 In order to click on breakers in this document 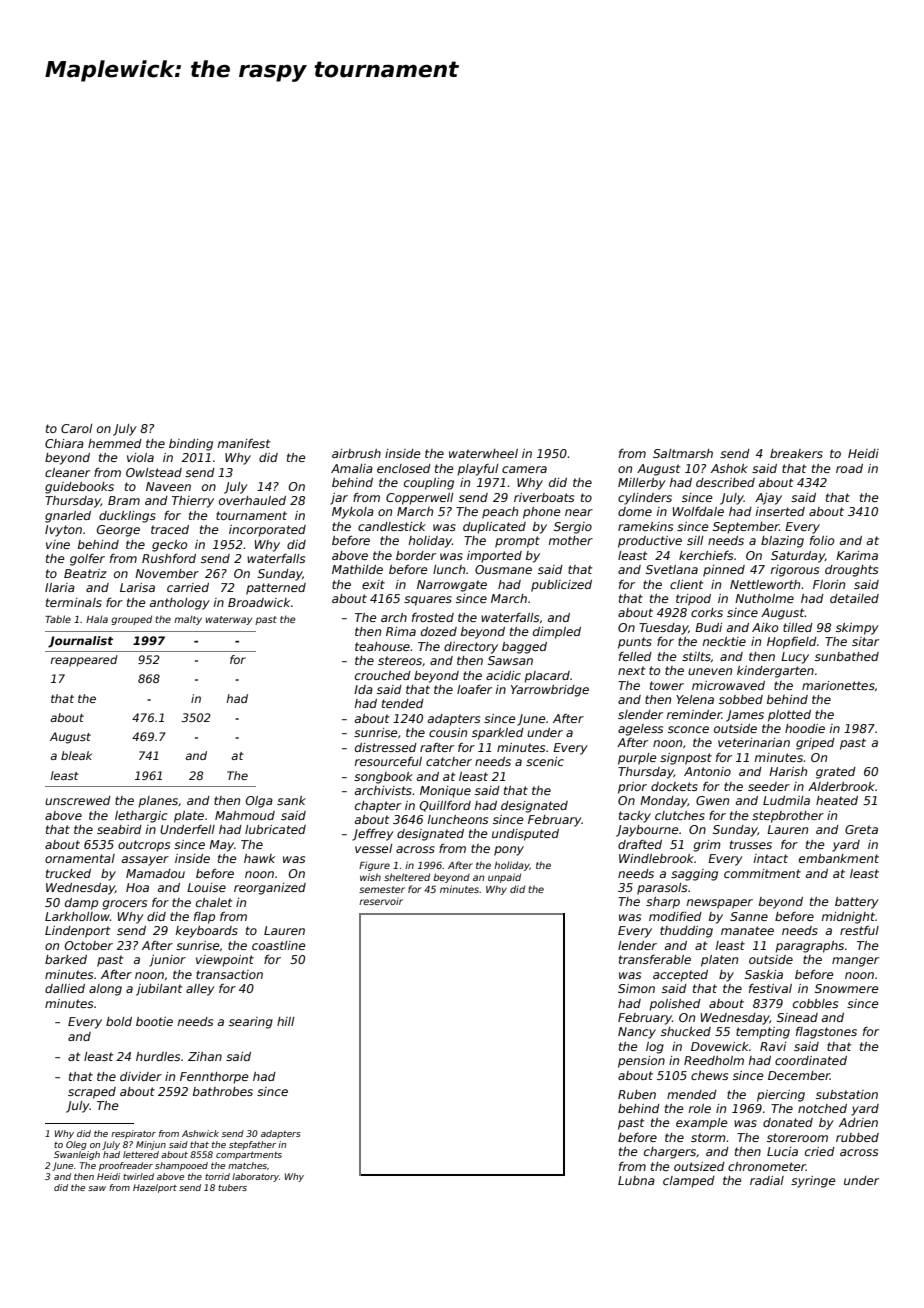, I will do `click(796, 453)`.
